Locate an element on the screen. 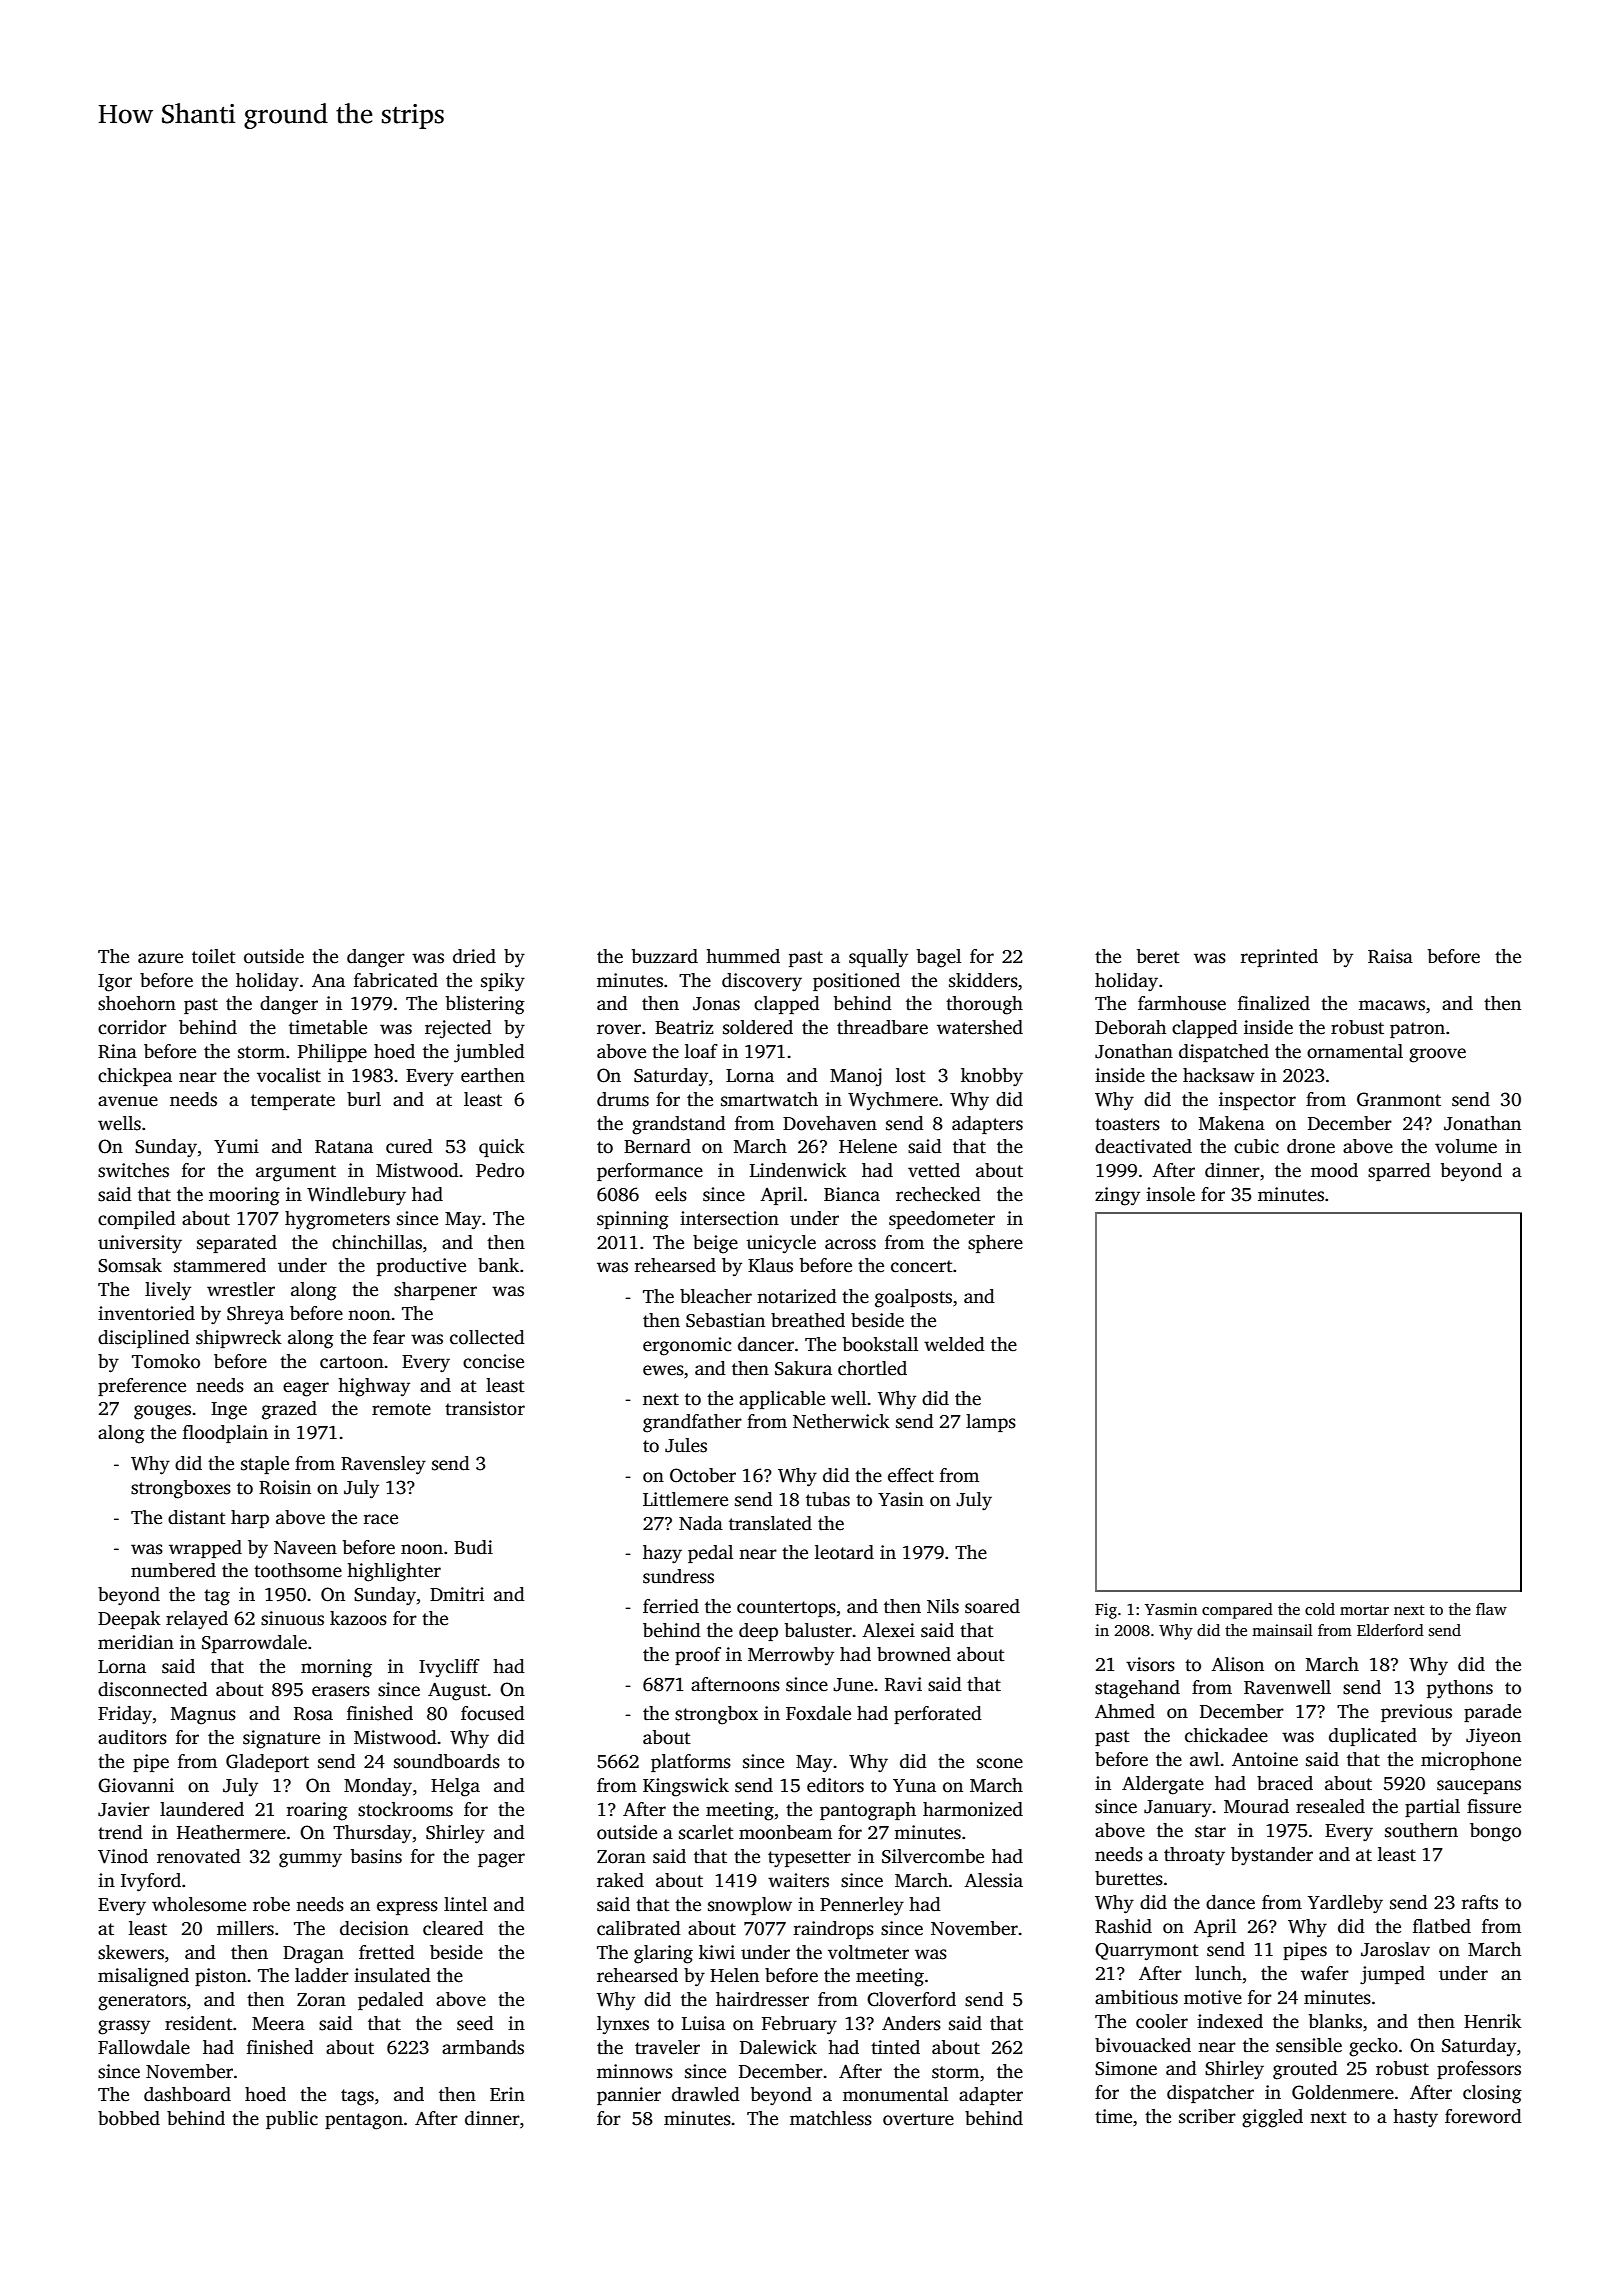 The height and width of the screenshot is (2292, 1620). hummed is located at coordinates (743, 956).
